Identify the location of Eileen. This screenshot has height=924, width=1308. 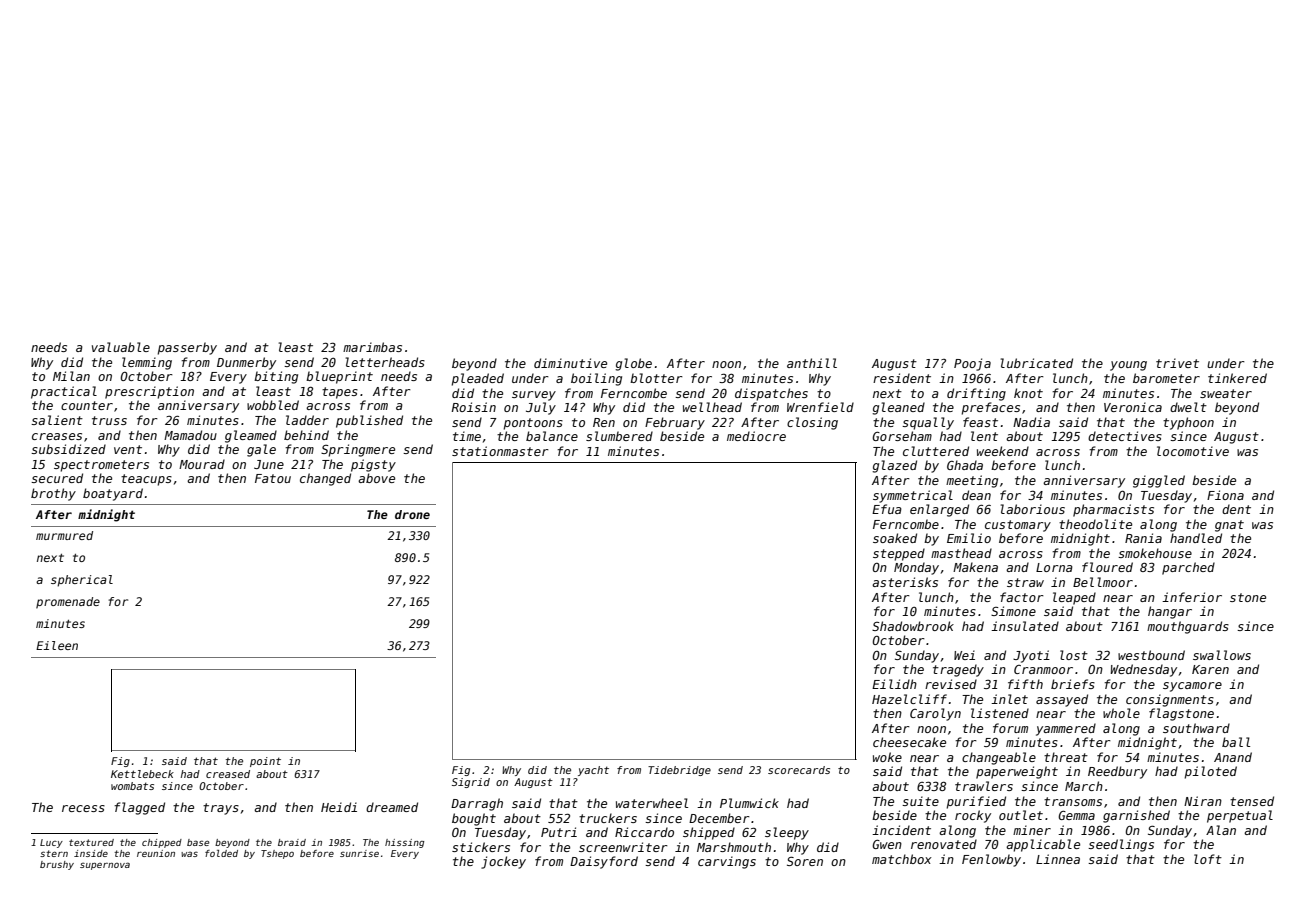
(57, 645).
